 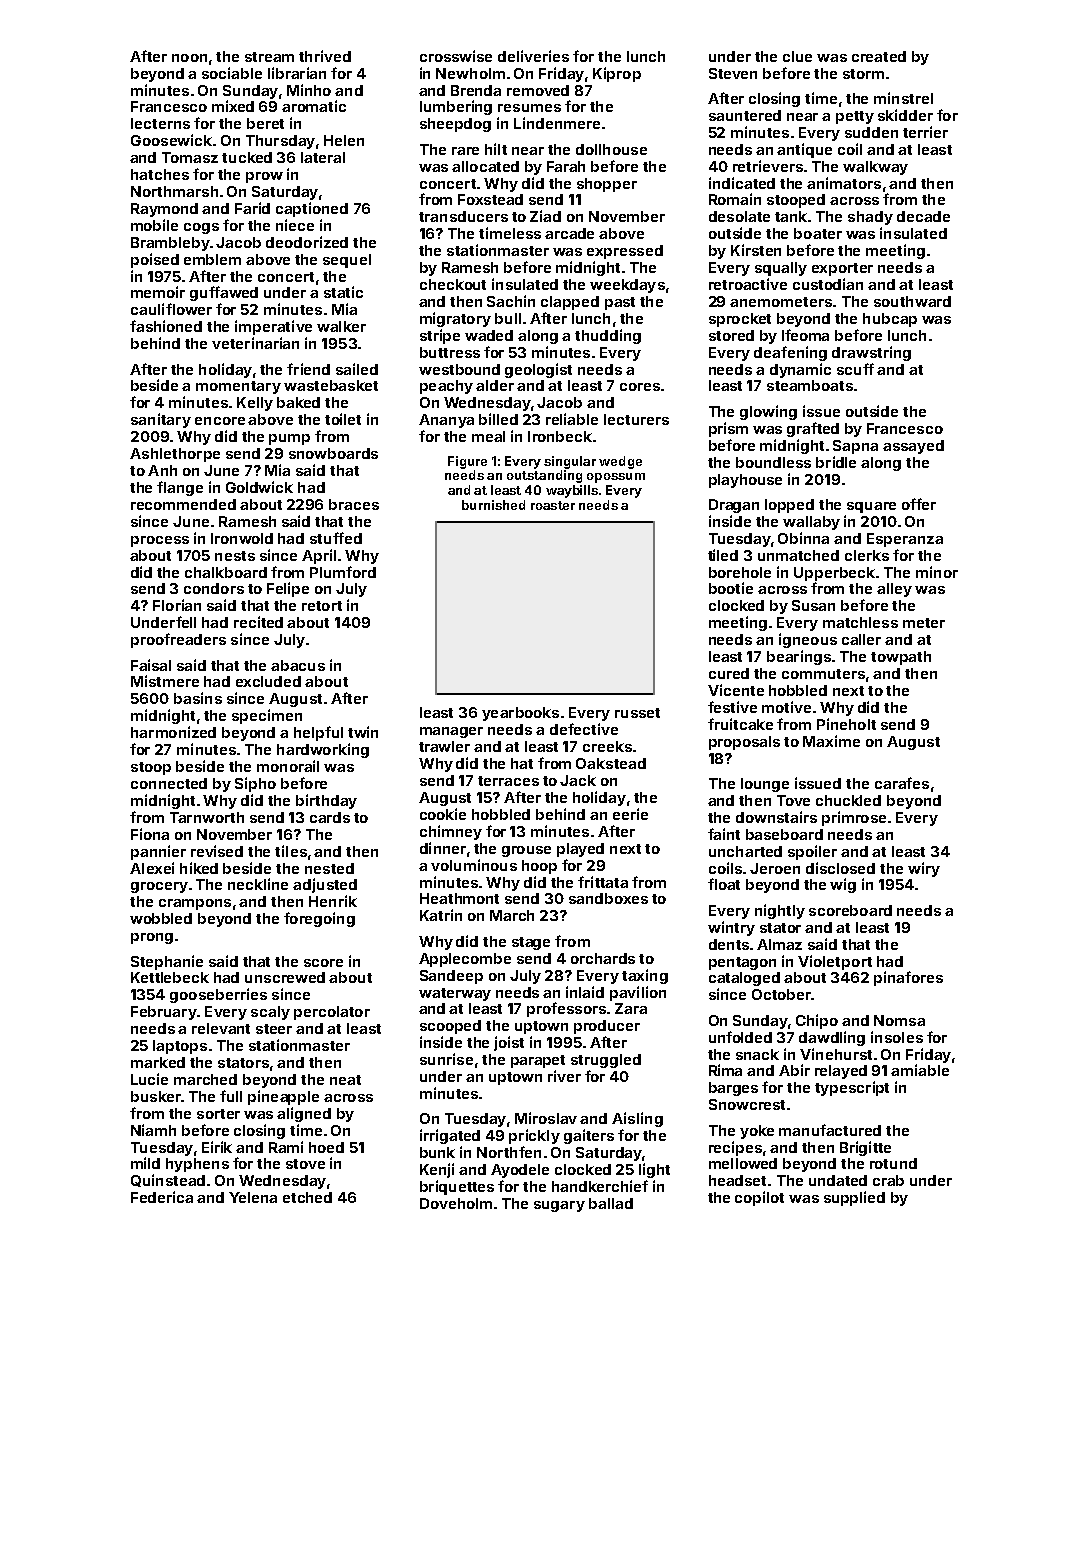 What do you see at coordinates (913, 447) in the page?
I see `assayed` at bounding box center [913, 447].
